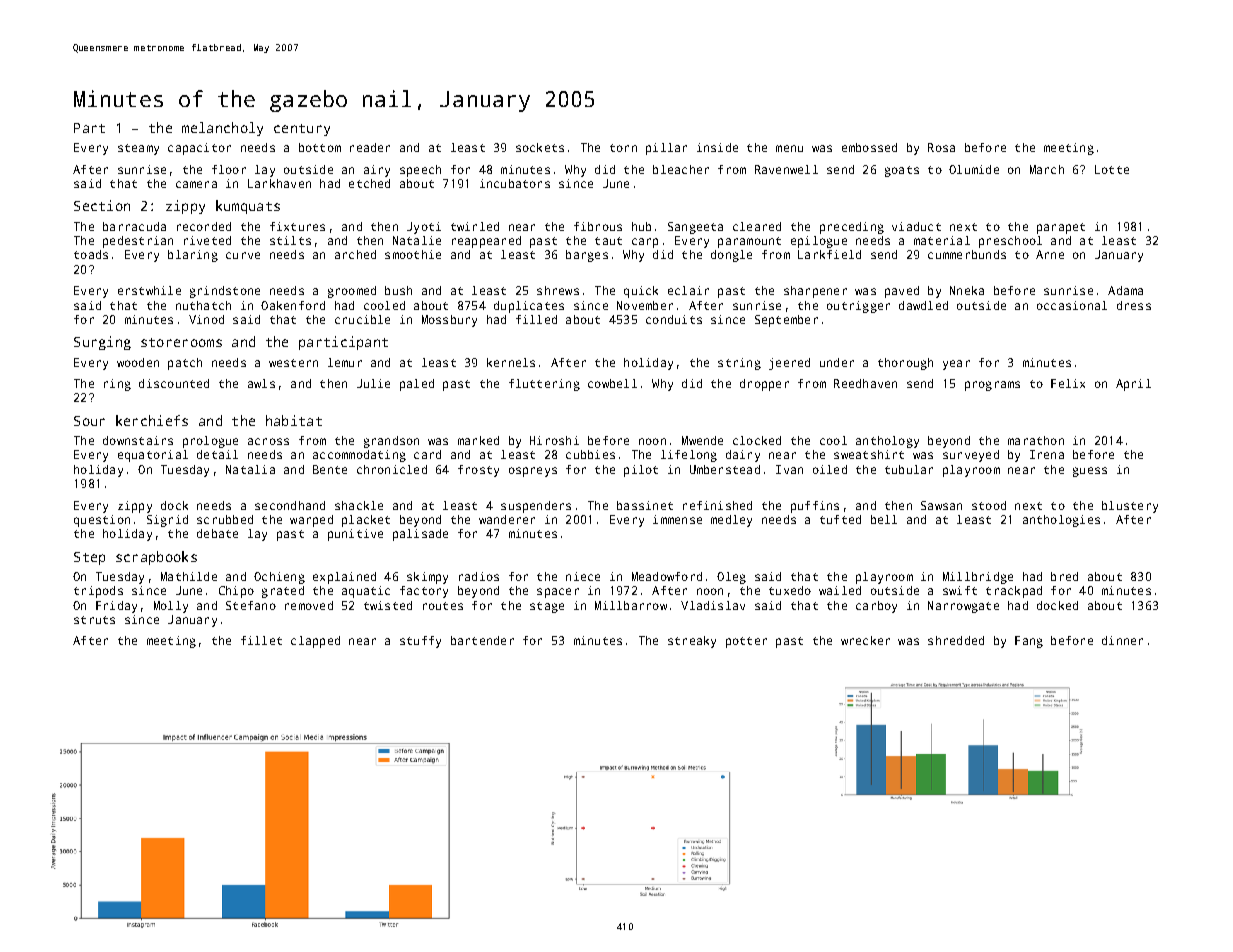 The image size is (1233, 952). I want to click on surveyed, so click(971, 456).
